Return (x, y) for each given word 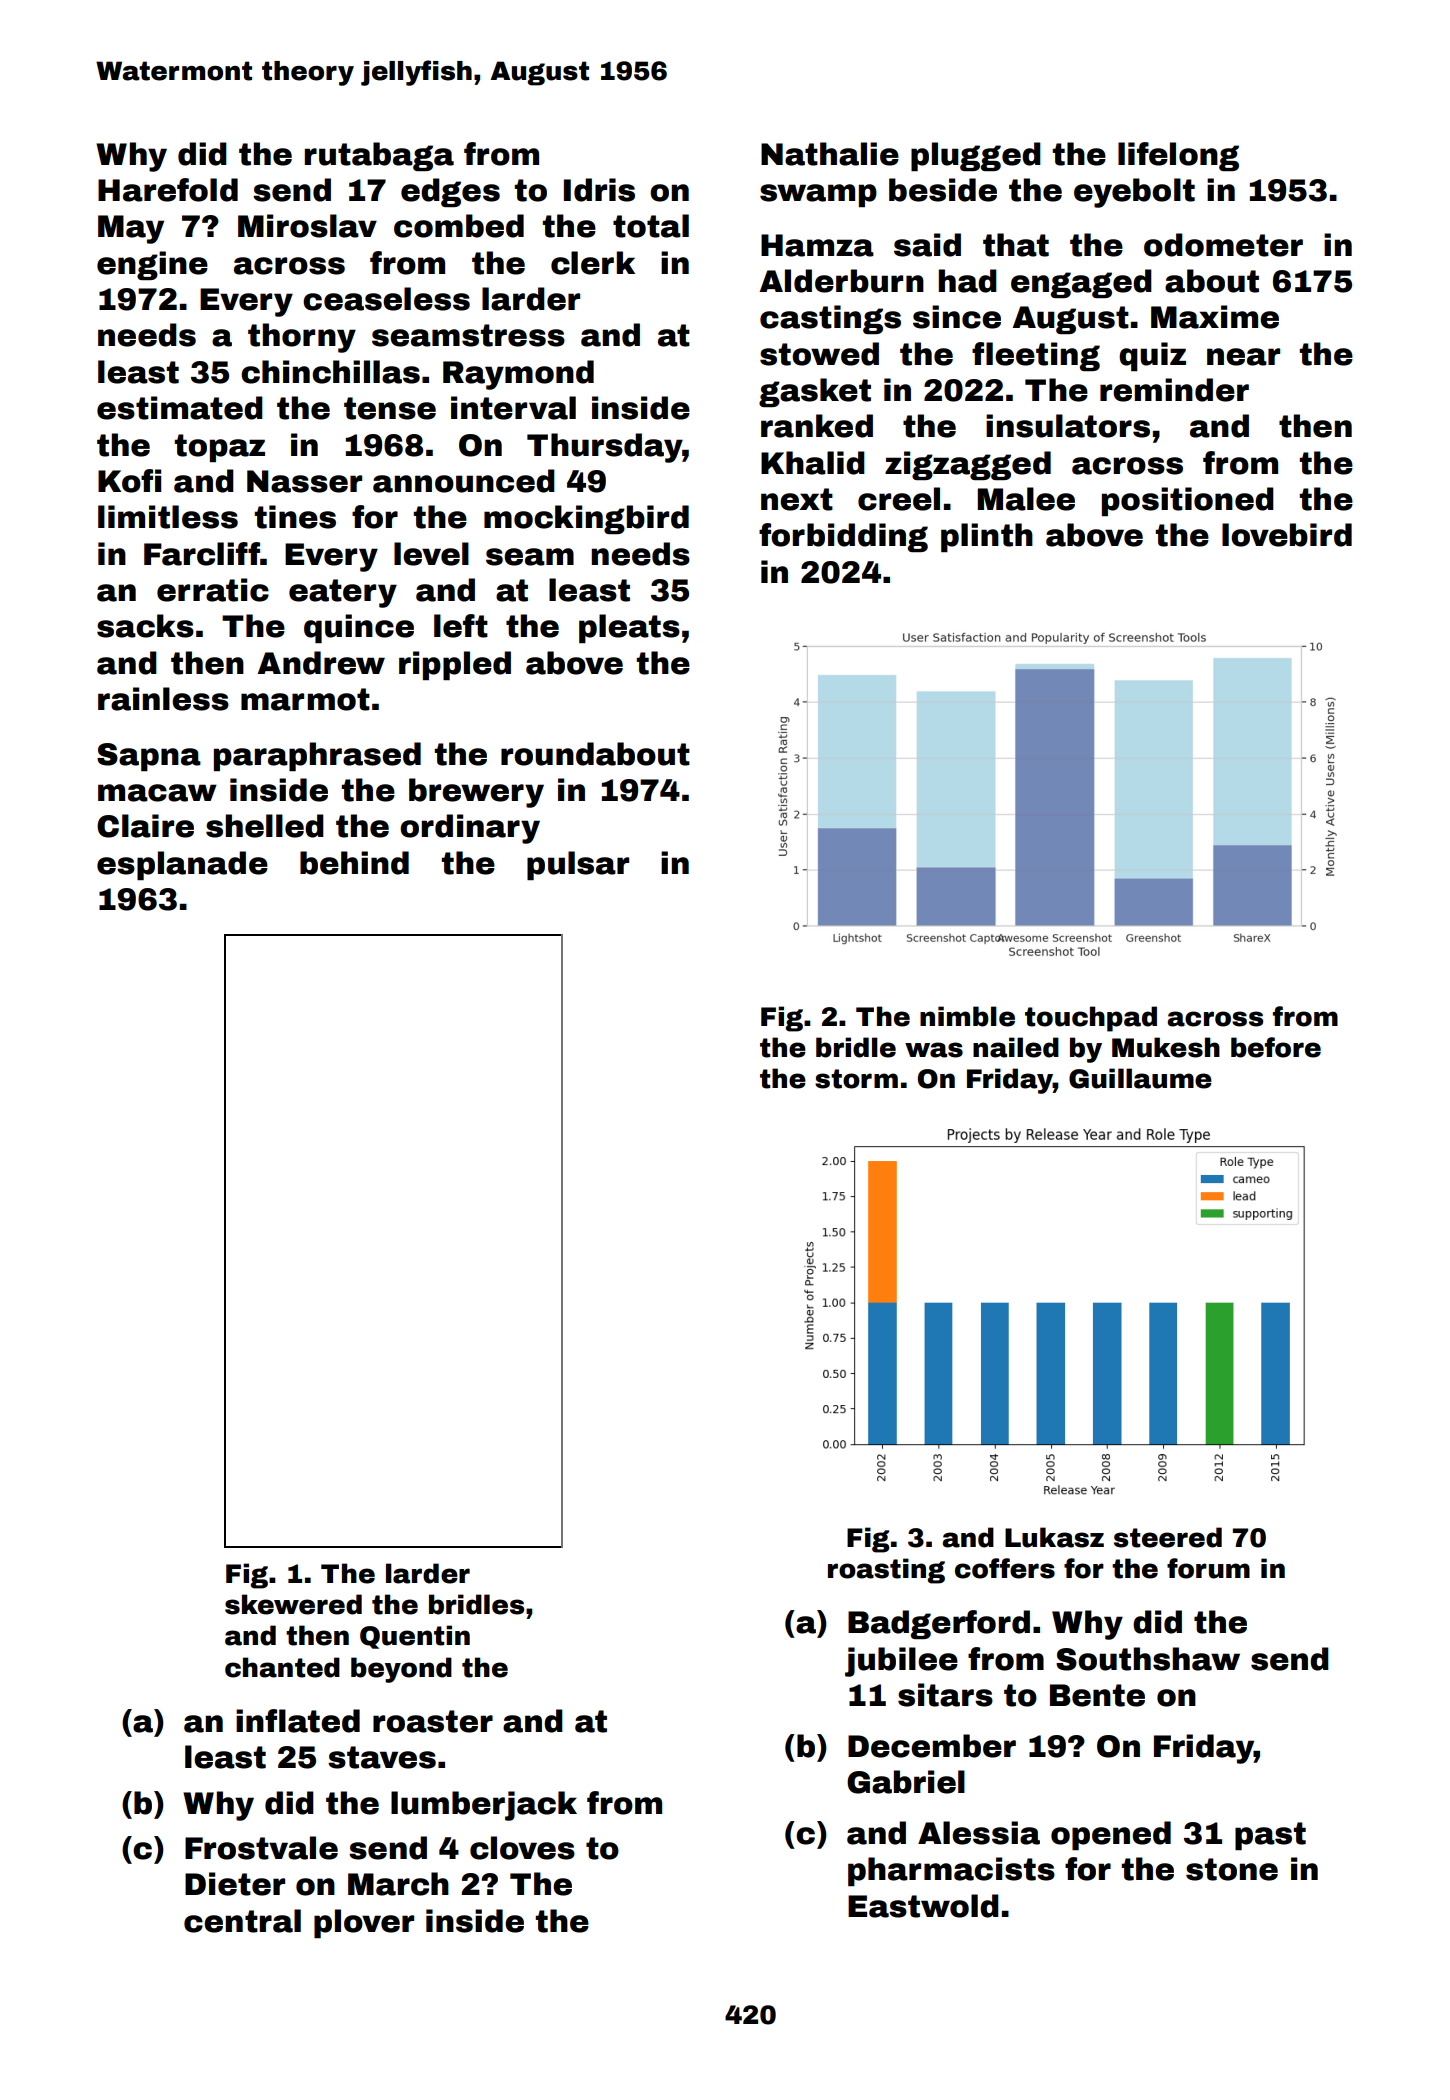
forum (1208, 1568)
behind (354, 863)
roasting (886, 1571)
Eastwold (923, 1906)
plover (364, 1923)
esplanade (182, 865)
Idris (599, 190)
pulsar (578, 865)
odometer (1223, 245)
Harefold (168, 190)
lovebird (1287, 535)
